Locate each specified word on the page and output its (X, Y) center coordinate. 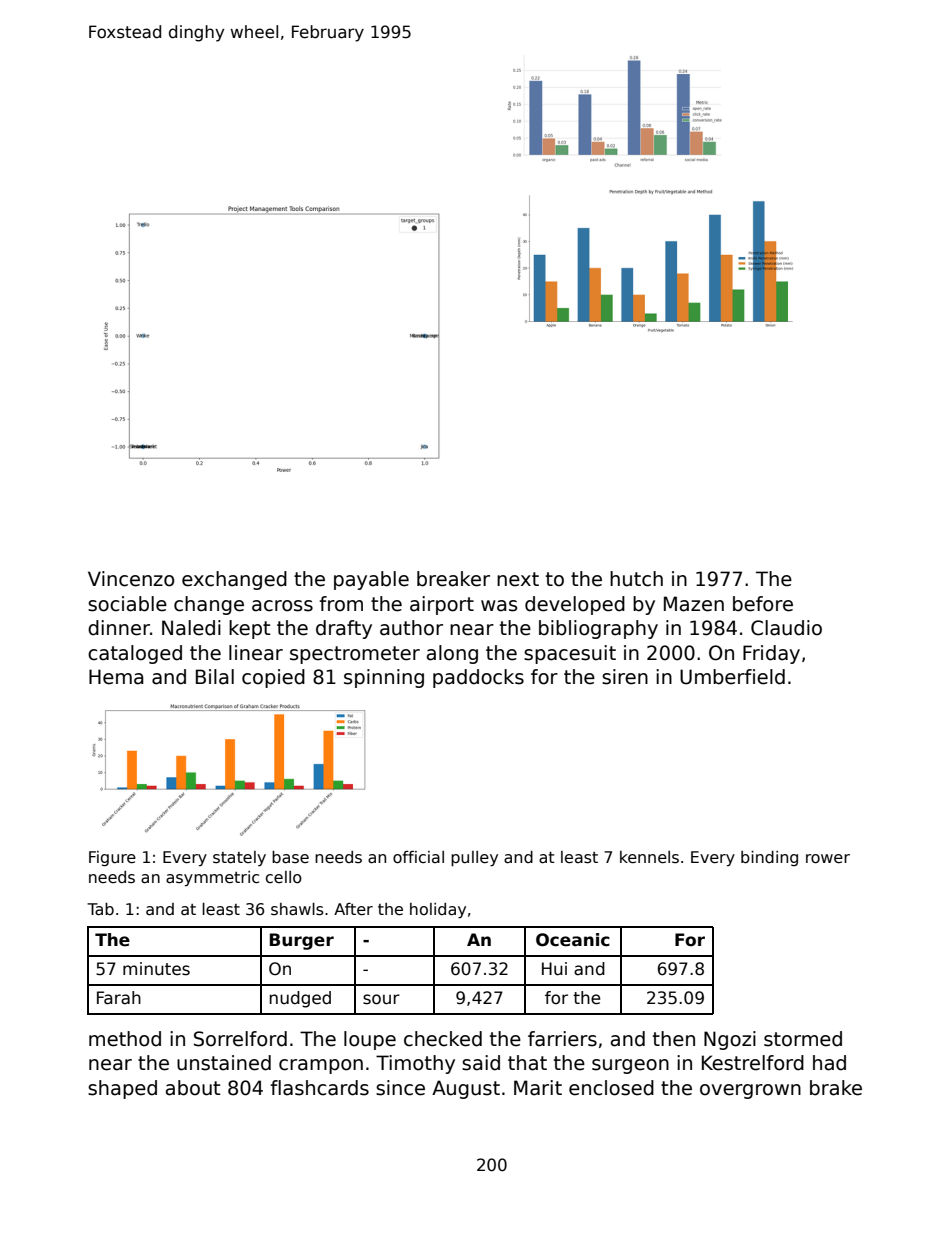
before (763, 604)
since (400, 1088)
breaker (453, 579)
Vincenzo (131, 579)
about (193, 1088)
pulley (474, 859)
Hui (554, 969)
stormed (803, 1039)
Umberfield (732, 677)
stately (239, 858)
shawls (297, 909)
